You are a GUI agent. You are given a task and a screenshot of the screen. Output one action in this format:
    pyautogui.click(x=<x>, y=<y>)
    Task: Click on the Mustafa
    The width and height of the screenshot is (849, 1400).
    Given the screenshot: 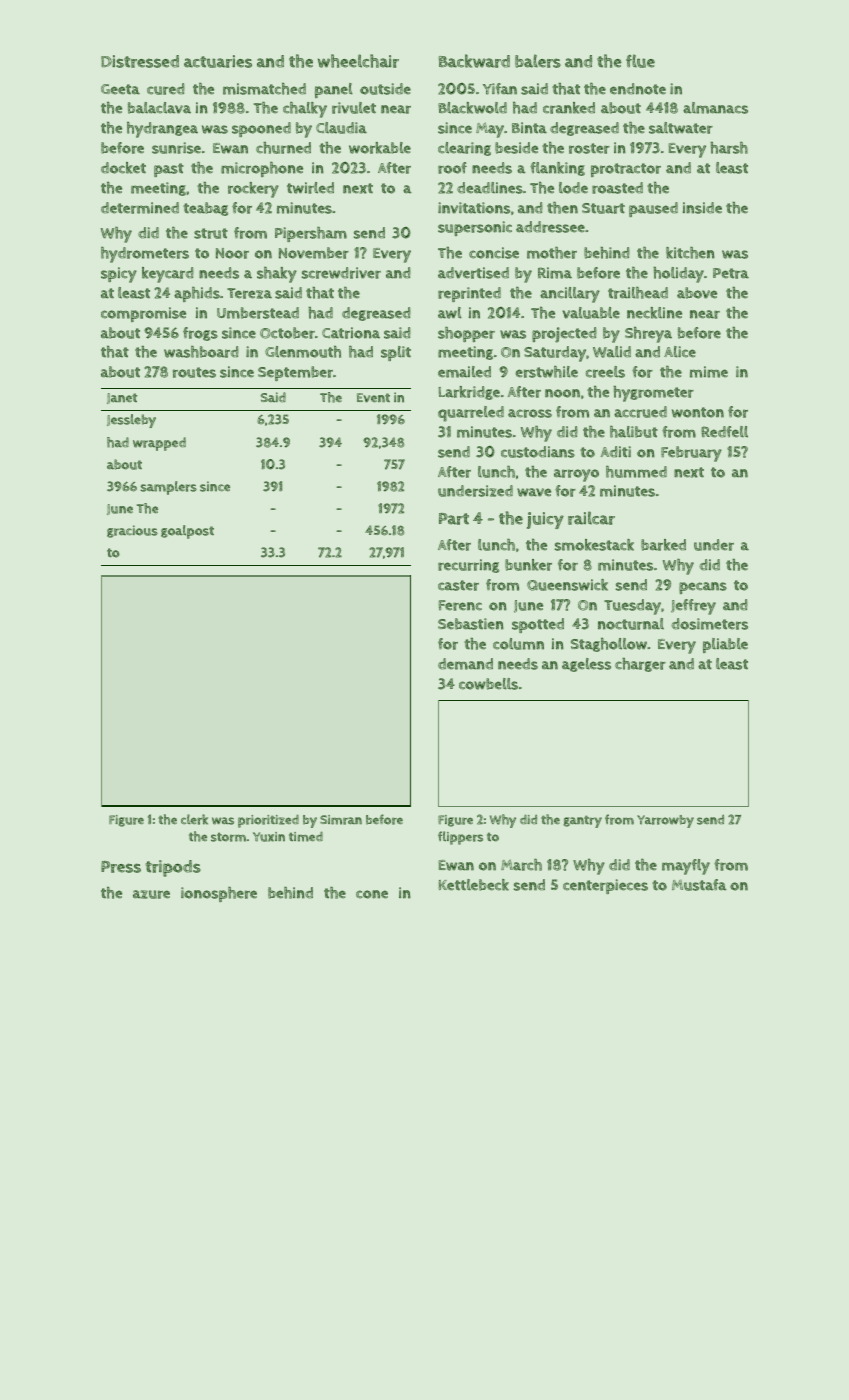 What is the action you would take?
    pyautogui.click(x=699, y=885)
